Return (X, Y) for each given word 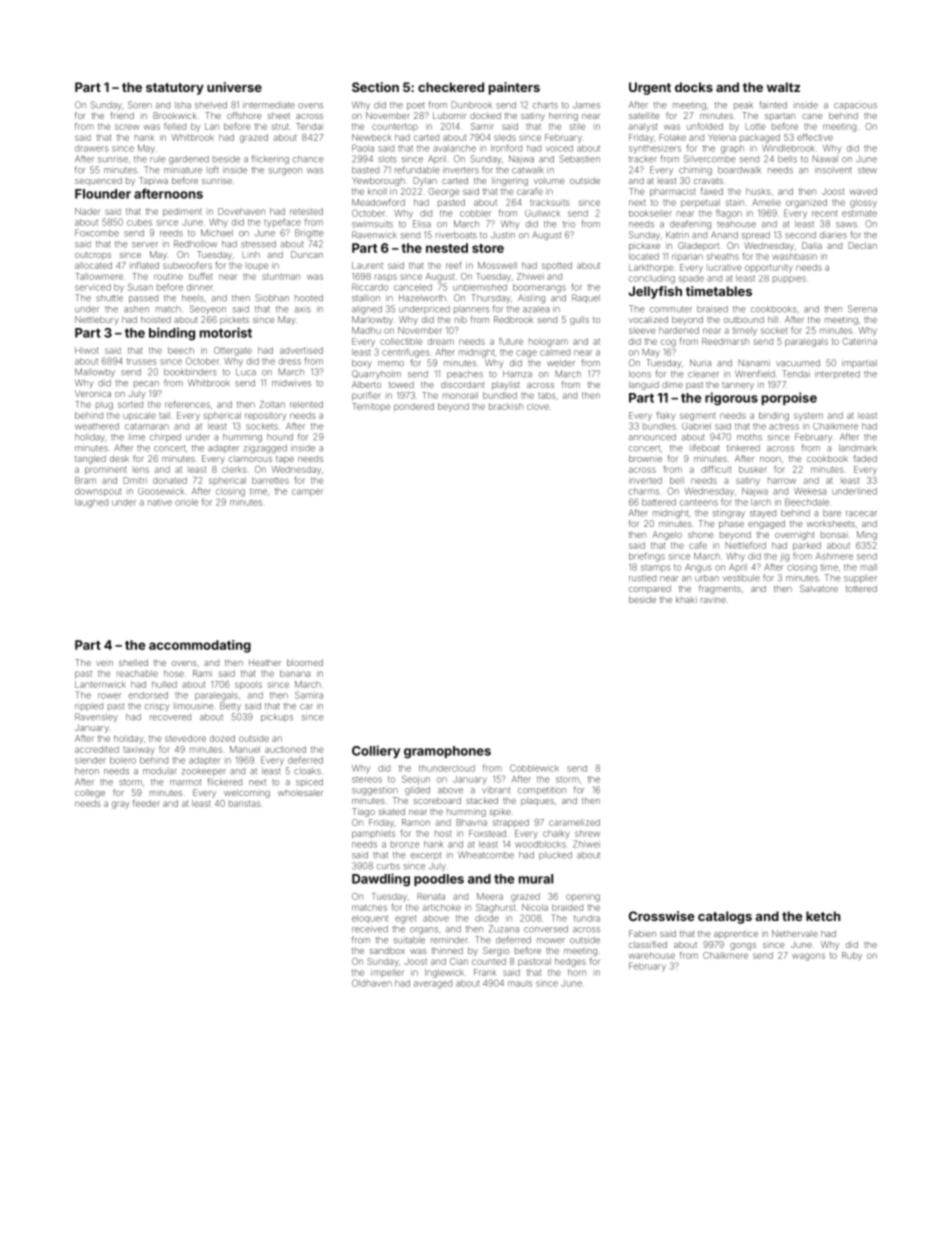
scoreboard (437, 800)
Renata (431, 896)
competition (542, 790)
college (90, 793)
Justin (503, 235)
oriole (186, 502)
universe (234, 87)
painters (514, 88)
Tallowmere (99, 276)
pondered (414, 407)
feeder (146, 803)
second (800, 235)
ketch (823, 916)
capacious (855, 105)
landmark (858, 448)
